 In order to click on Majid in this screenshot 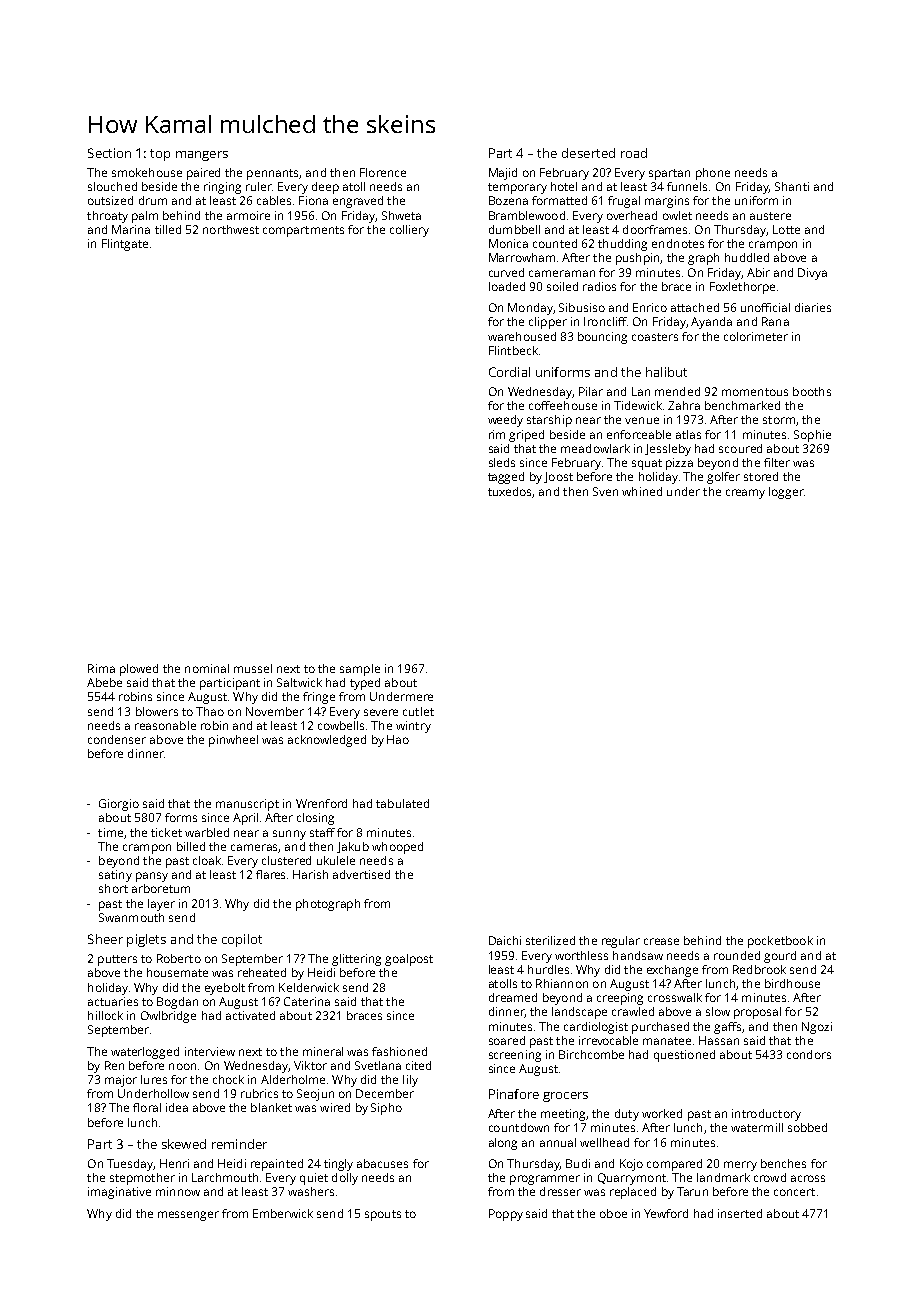, I will do `click(503, 174)`.
